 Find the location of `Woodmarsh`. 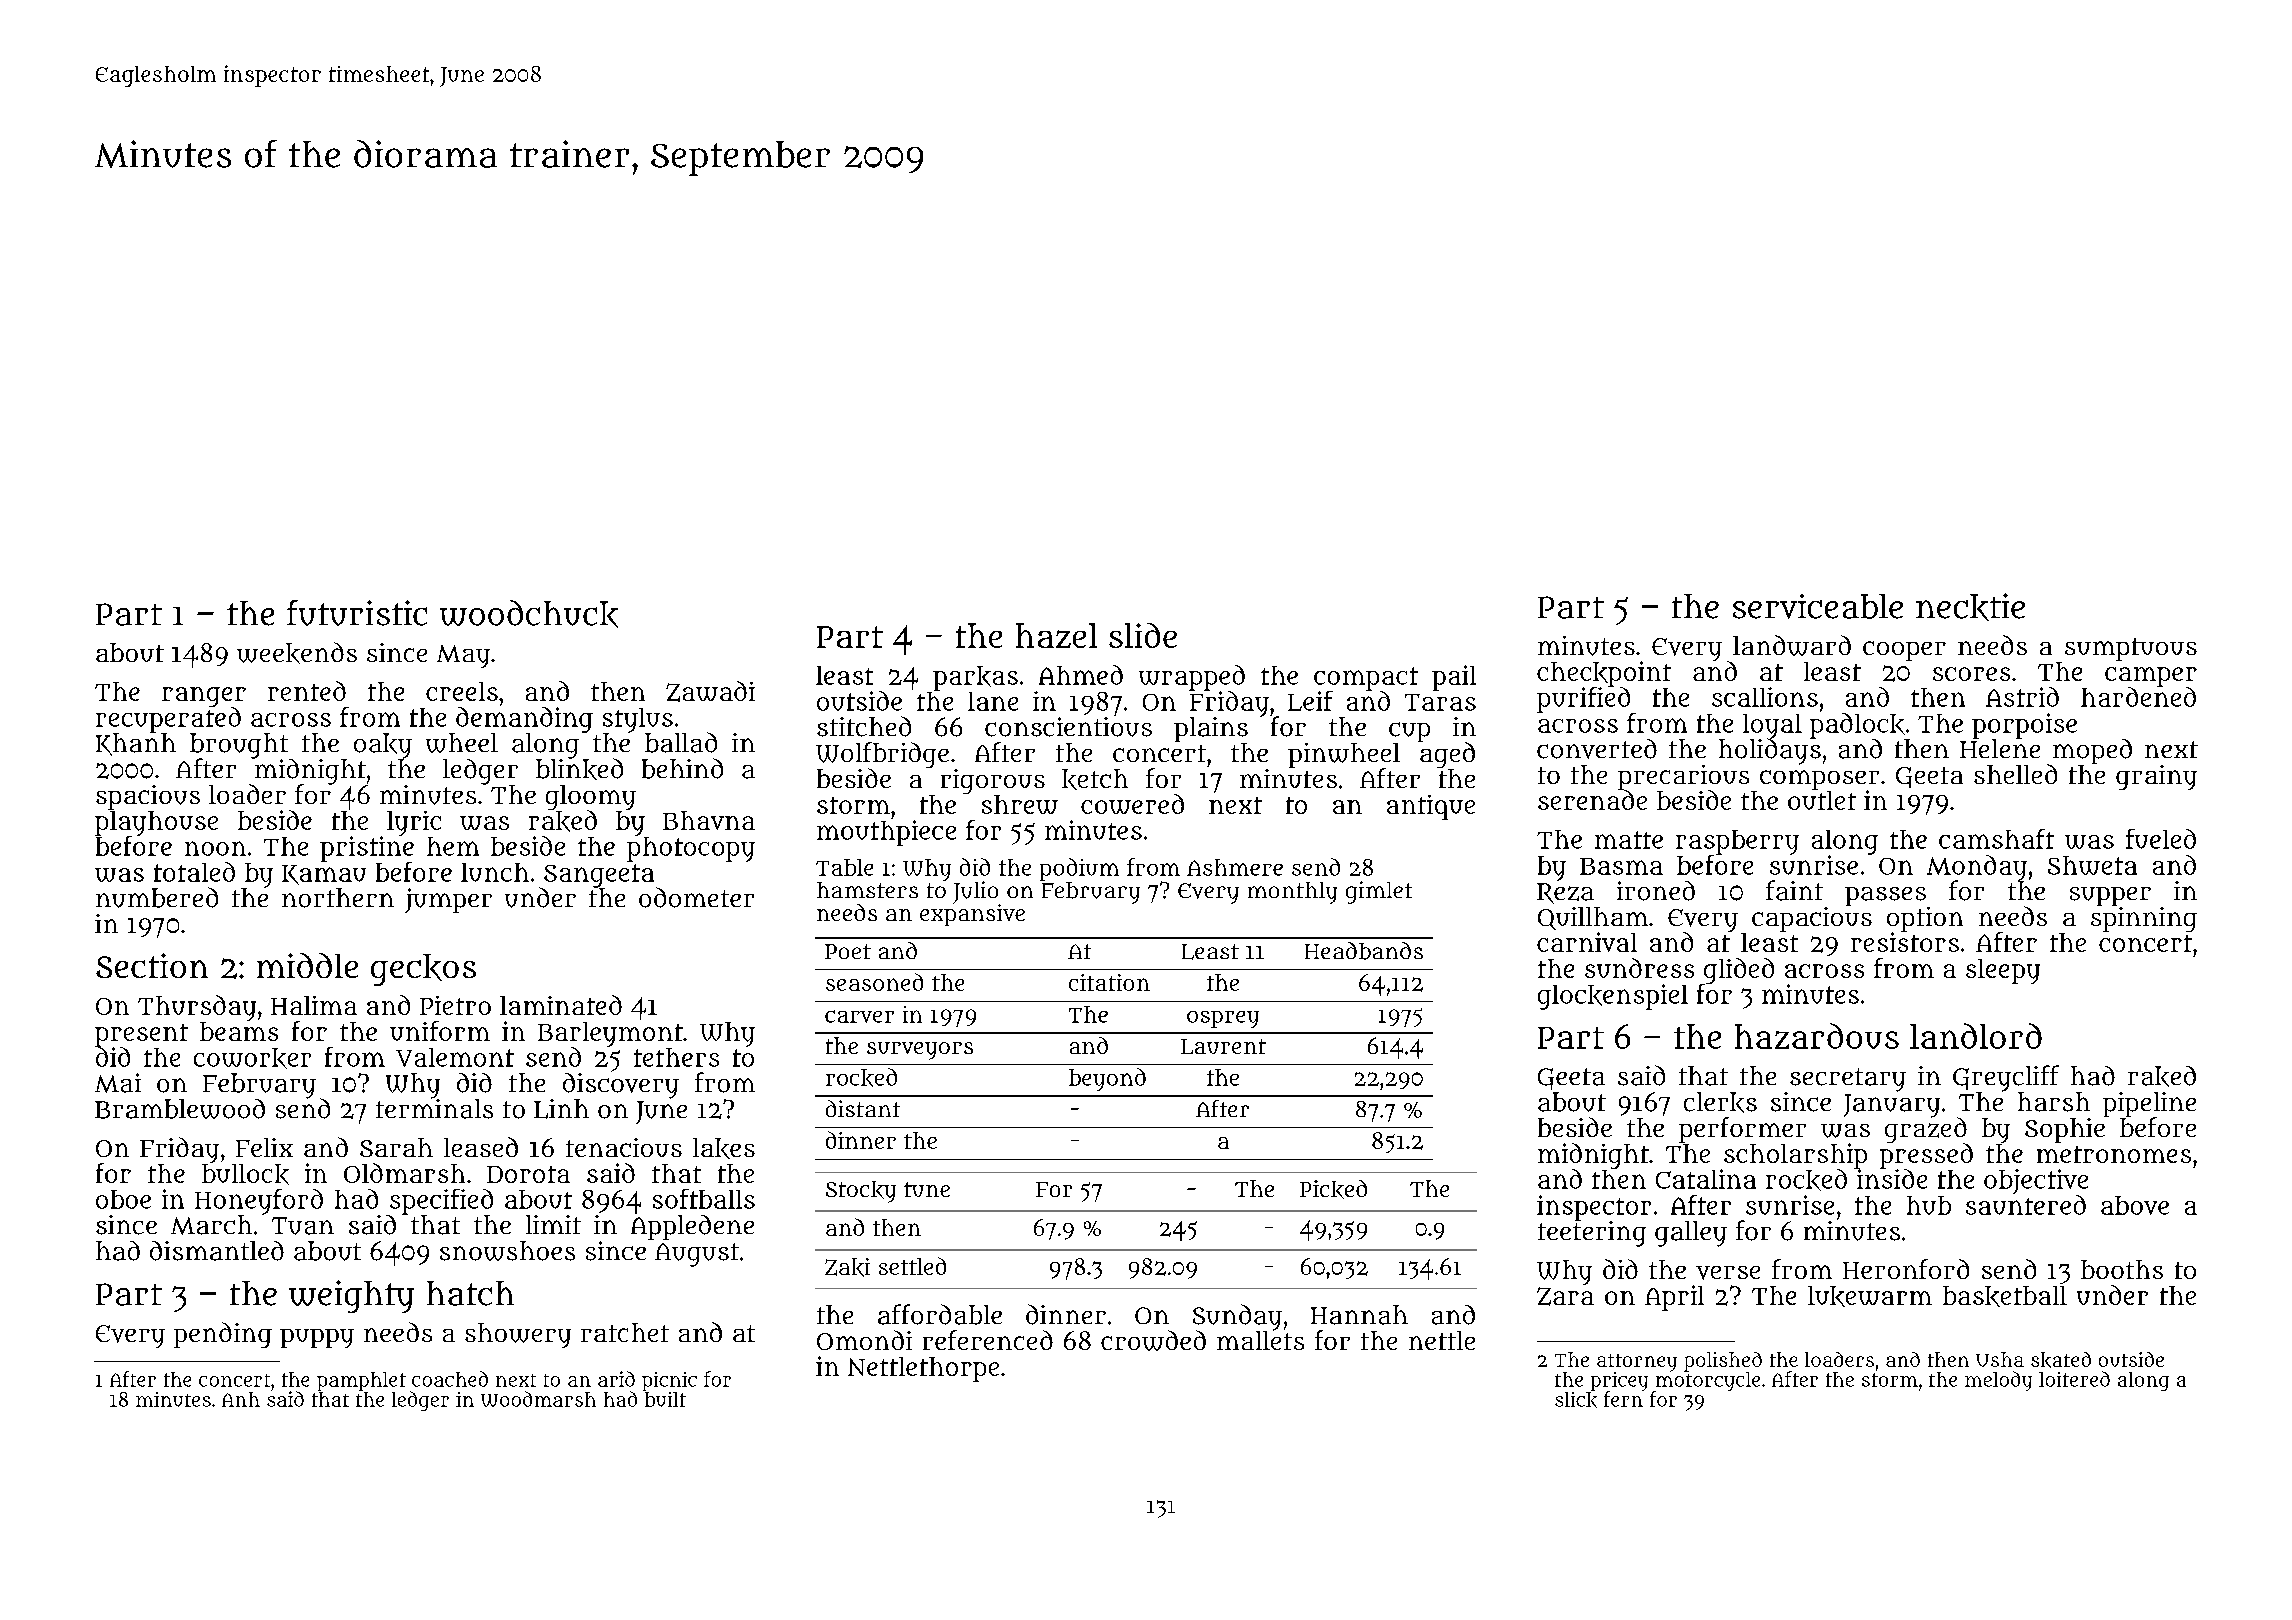

Woodmarsh is located at coordinates (538, 1399).
